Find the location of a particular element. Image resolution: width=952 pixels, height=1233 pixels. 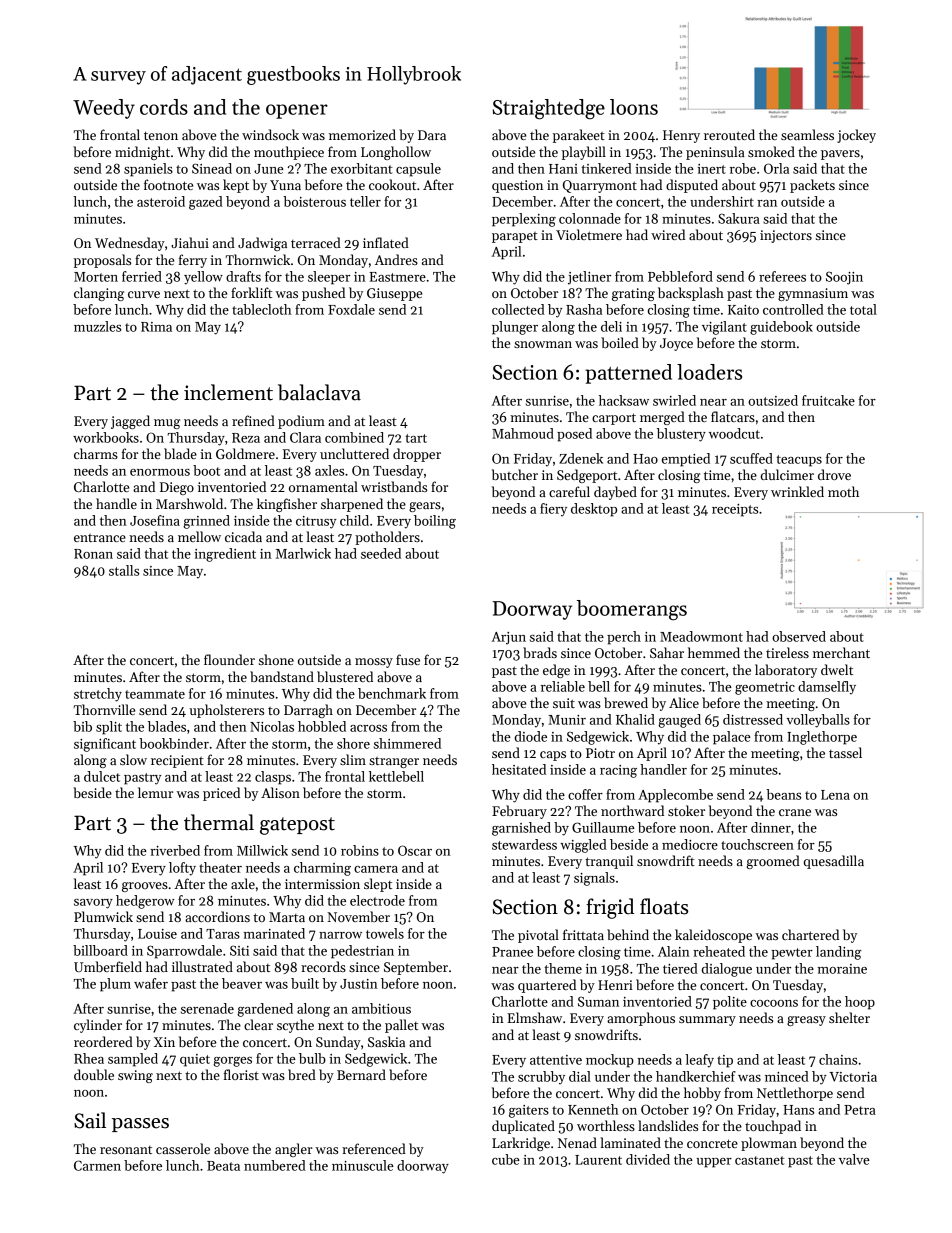

spaniels is located at coordinates (148, 170).
